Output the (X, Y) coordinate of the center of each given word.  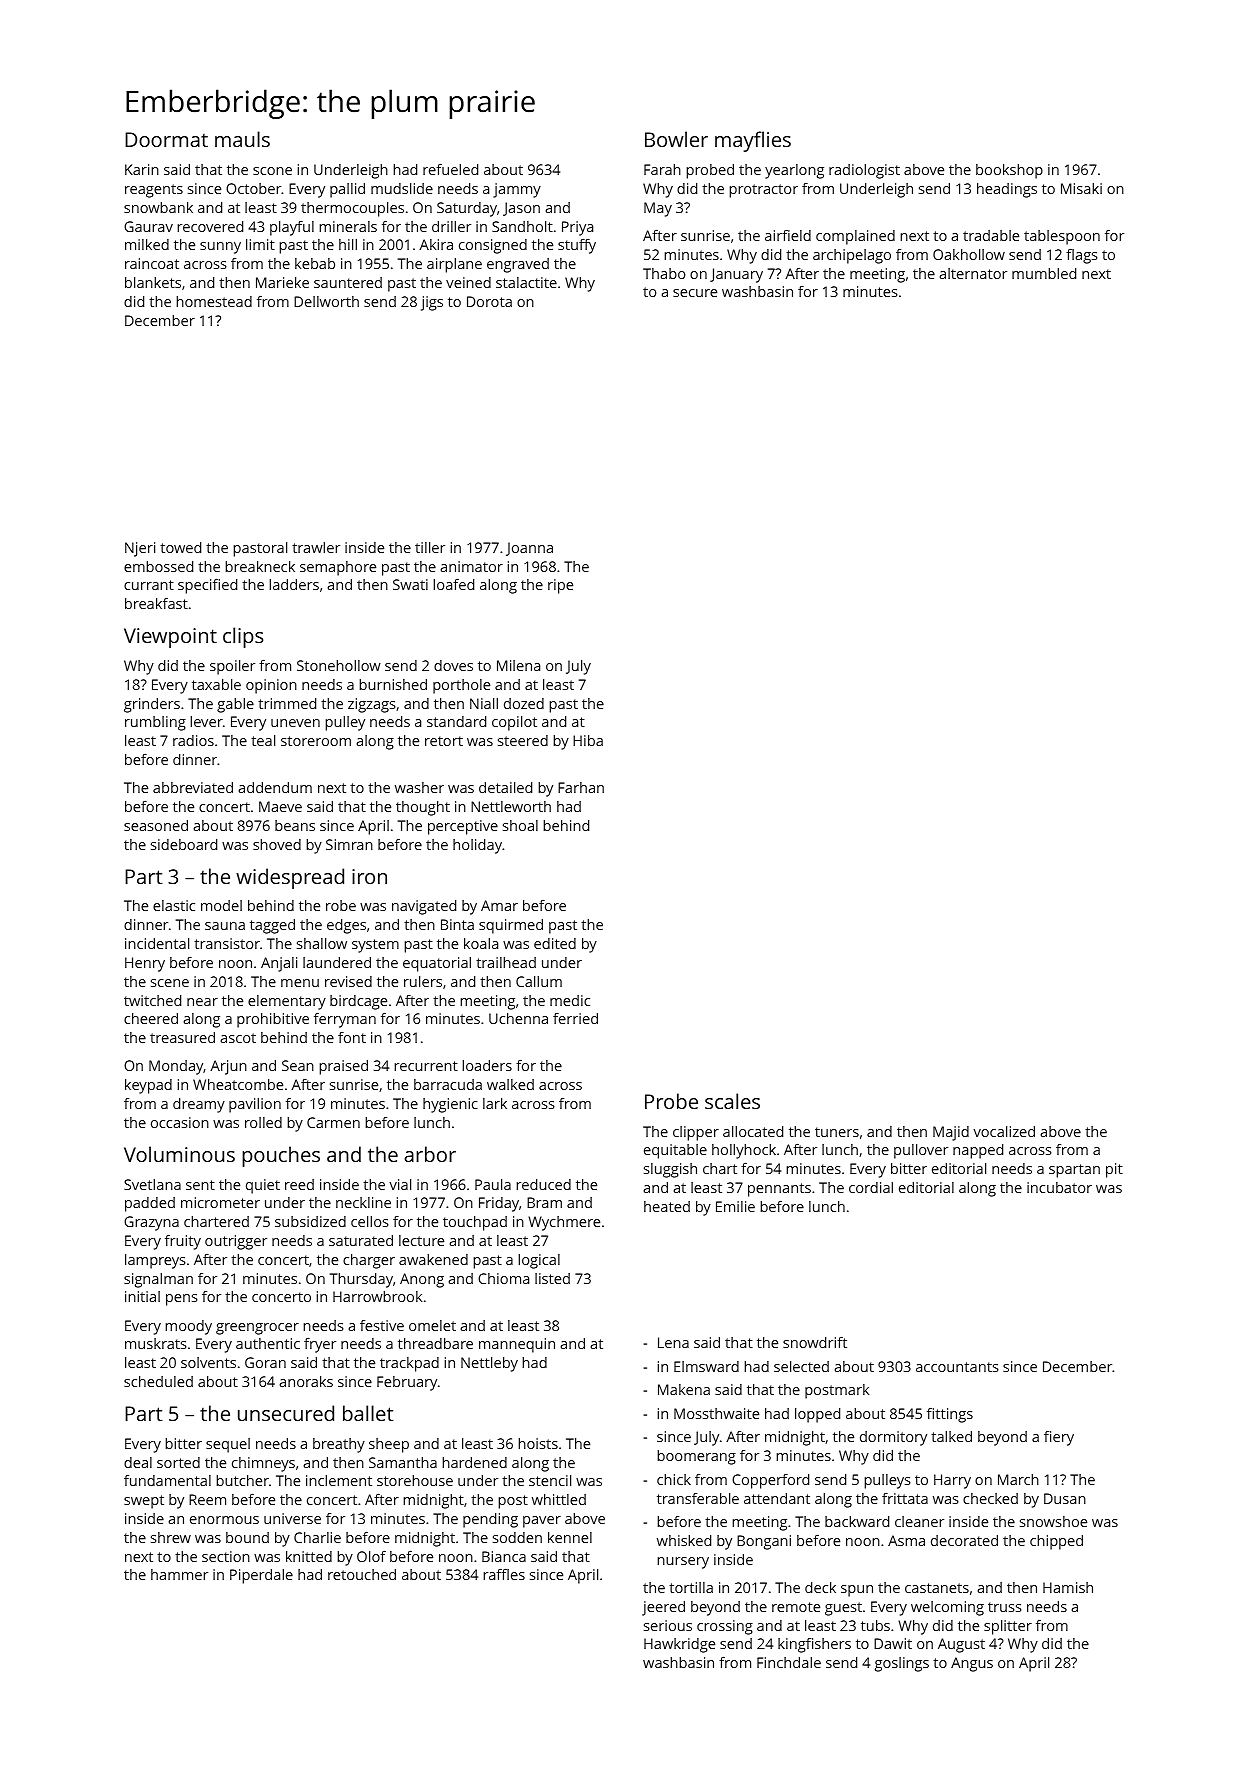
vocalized (1004, 1131)
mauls (242, 139)
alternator (973, 273)
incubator (1059, 1187)
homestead (214, 301)
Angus (972, 1664)
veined (468, 282)
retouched (362, 1574)
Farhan (581, 787)
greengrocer (257, 1329)
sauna (225, 926)
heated (667, 1206)
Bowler (676, 139)
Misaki (1081, 188)
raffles (504, 1574)
